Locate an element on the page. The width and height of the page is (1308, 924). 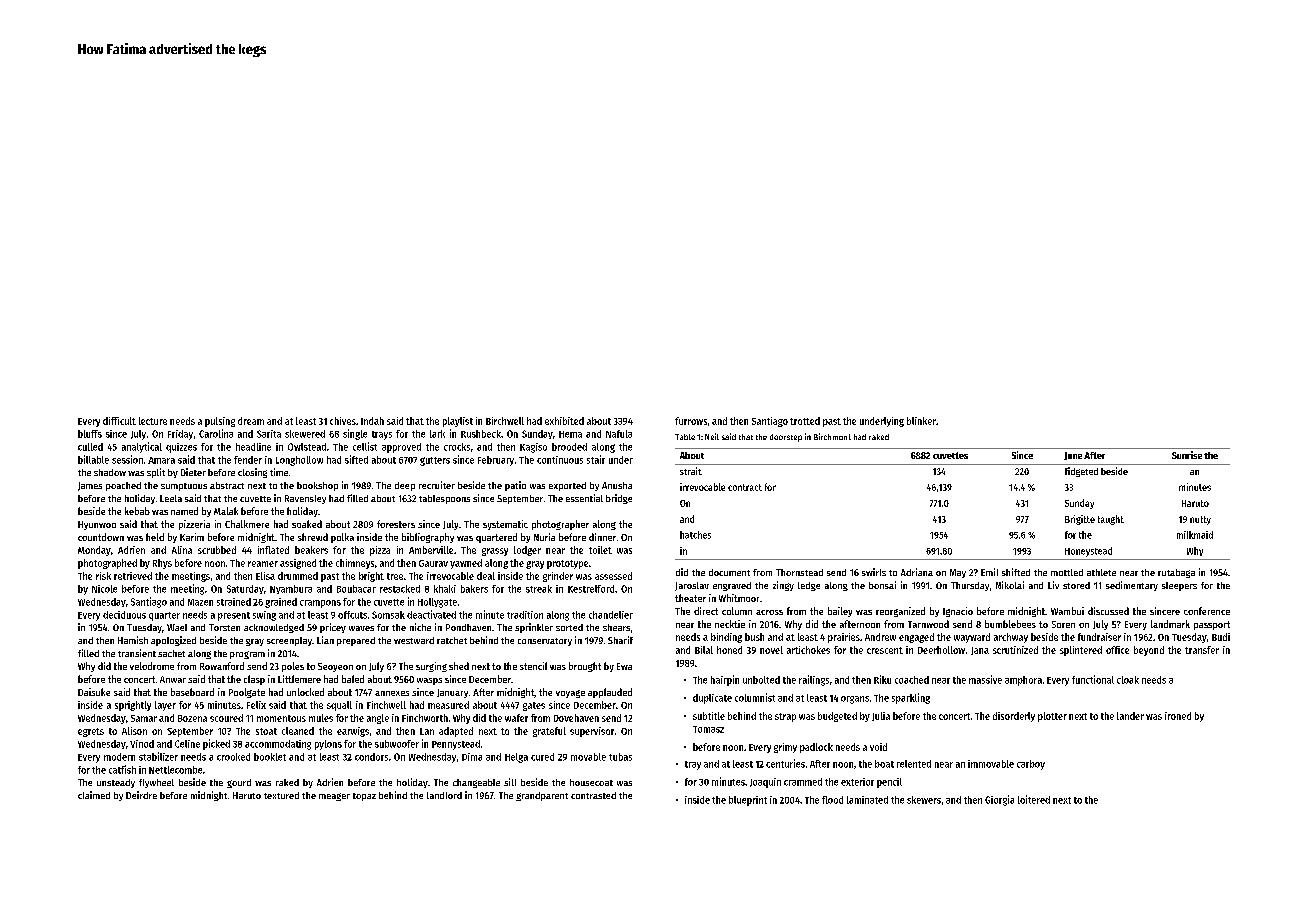
splintered is located at coordinates (1081, 651).
